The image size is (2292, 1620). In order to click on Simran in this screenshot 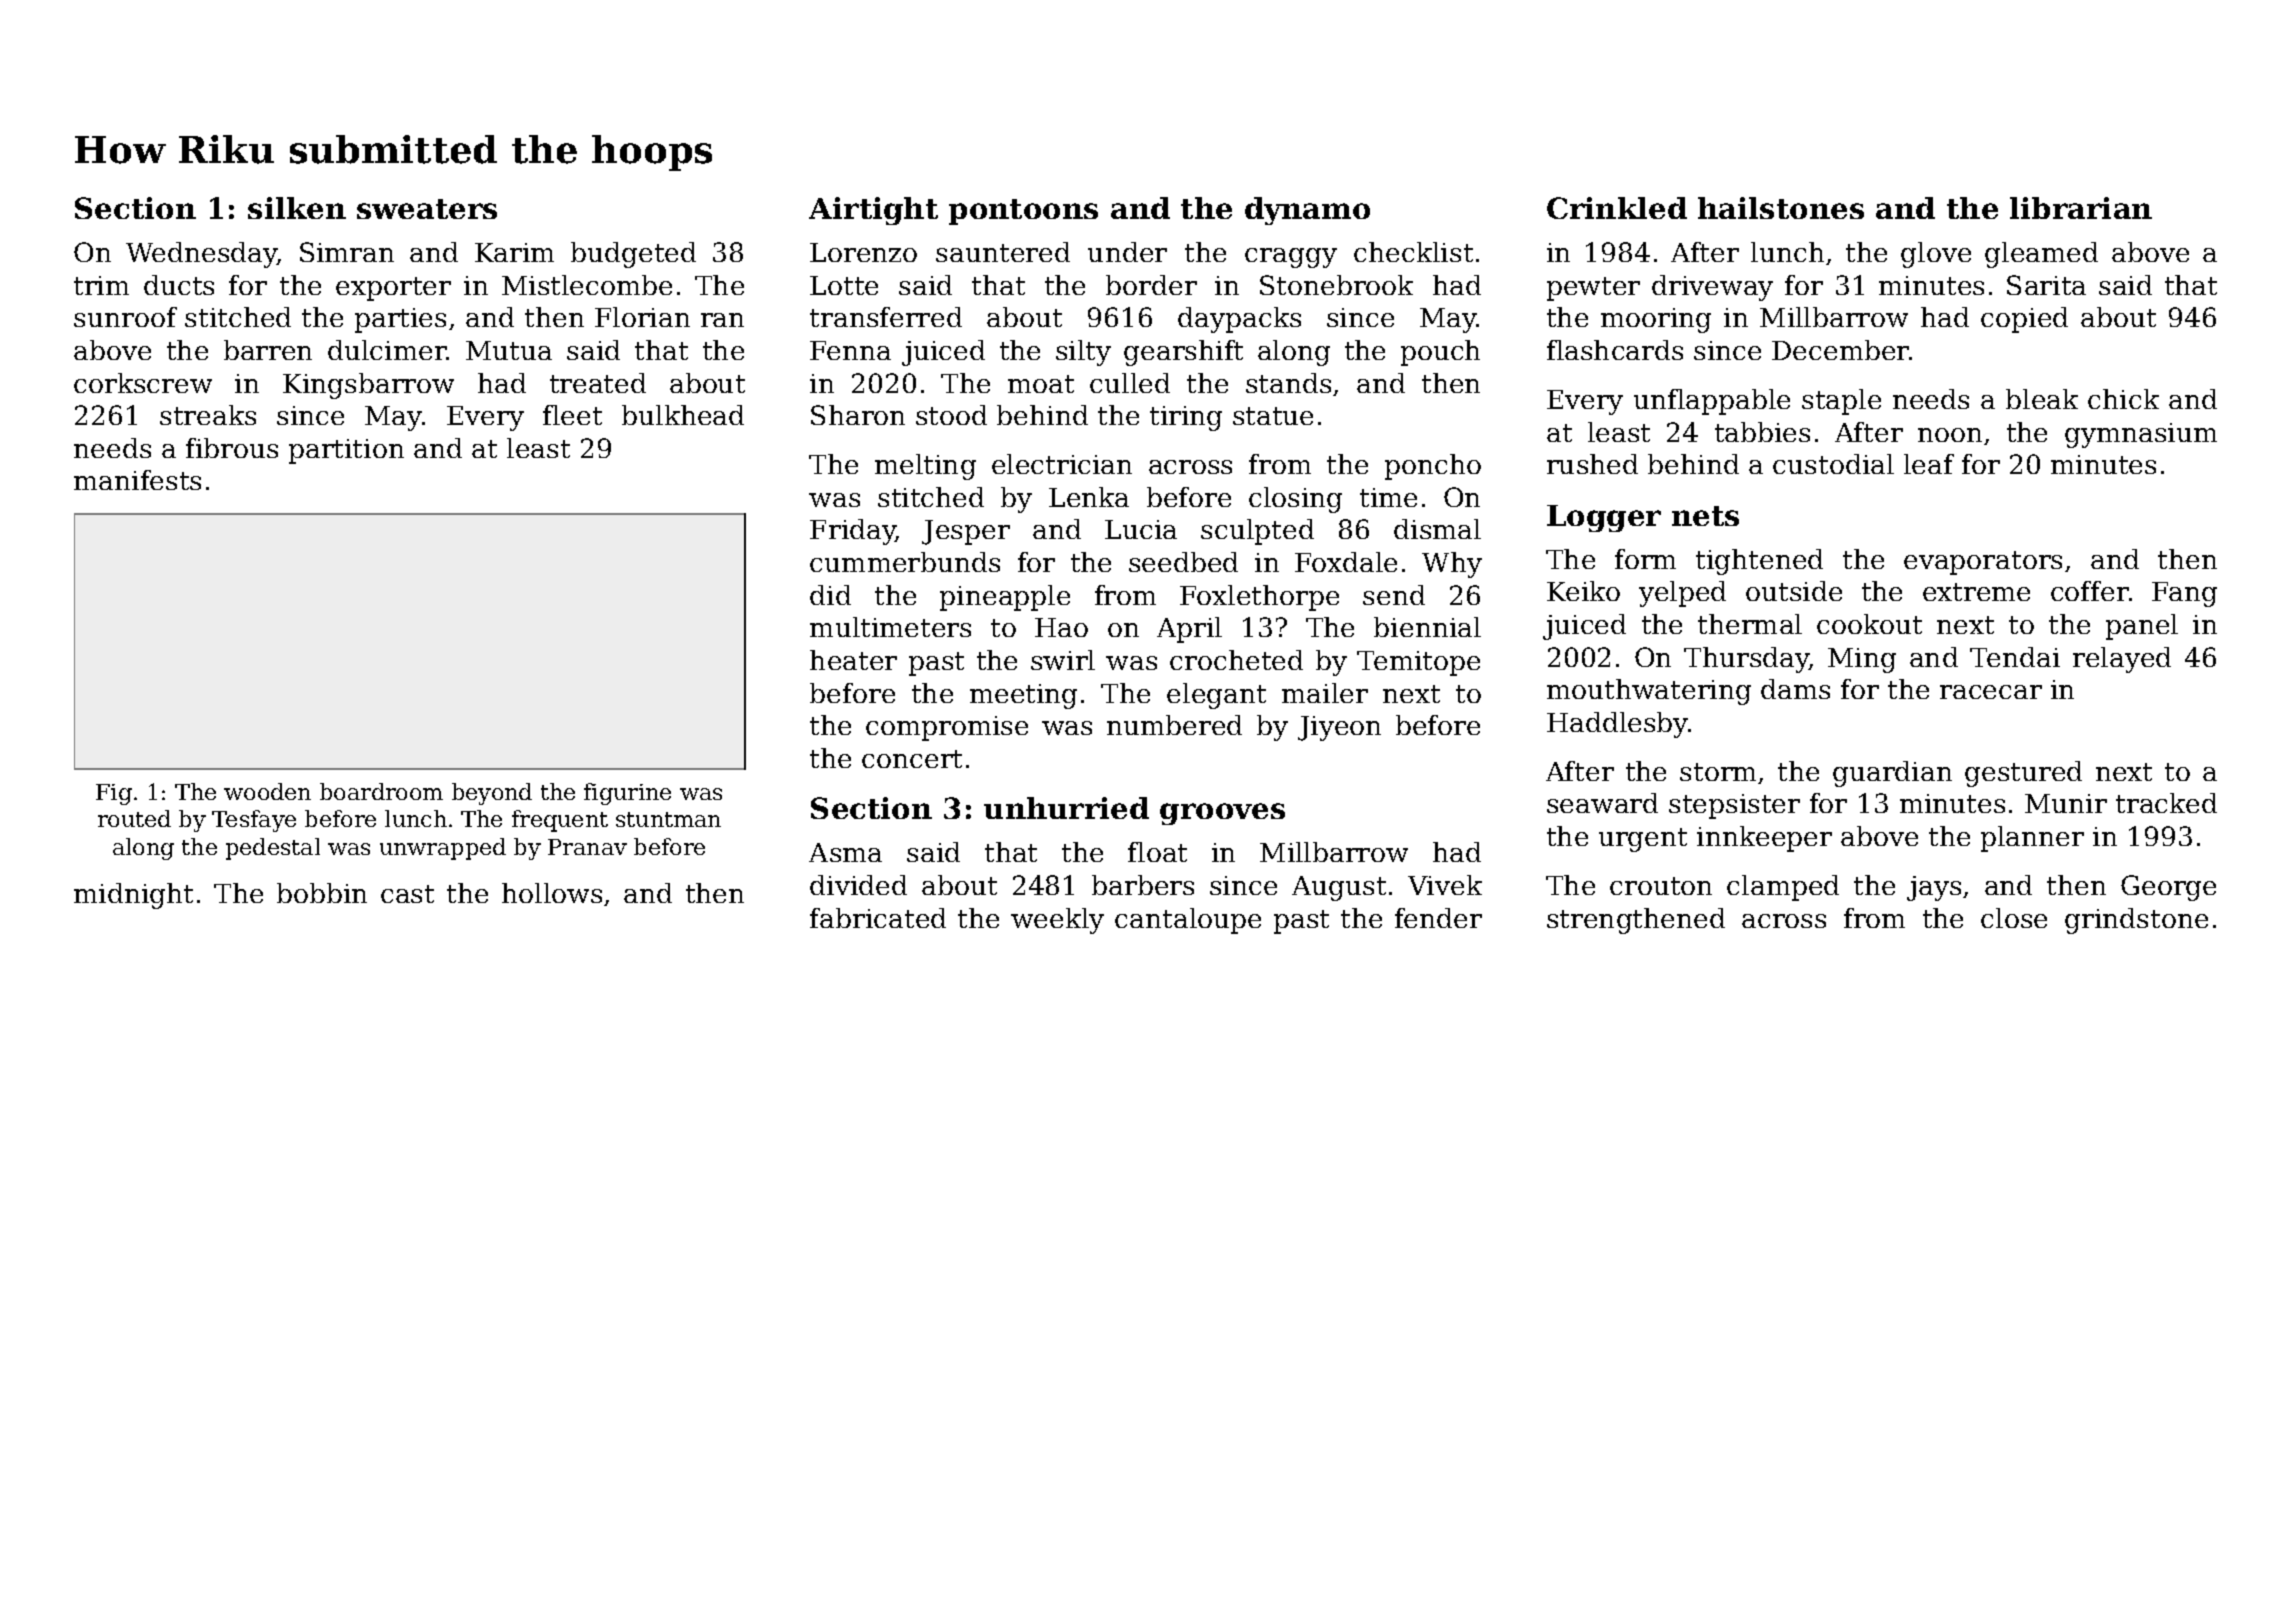, I will do `click(347, 252)`.
